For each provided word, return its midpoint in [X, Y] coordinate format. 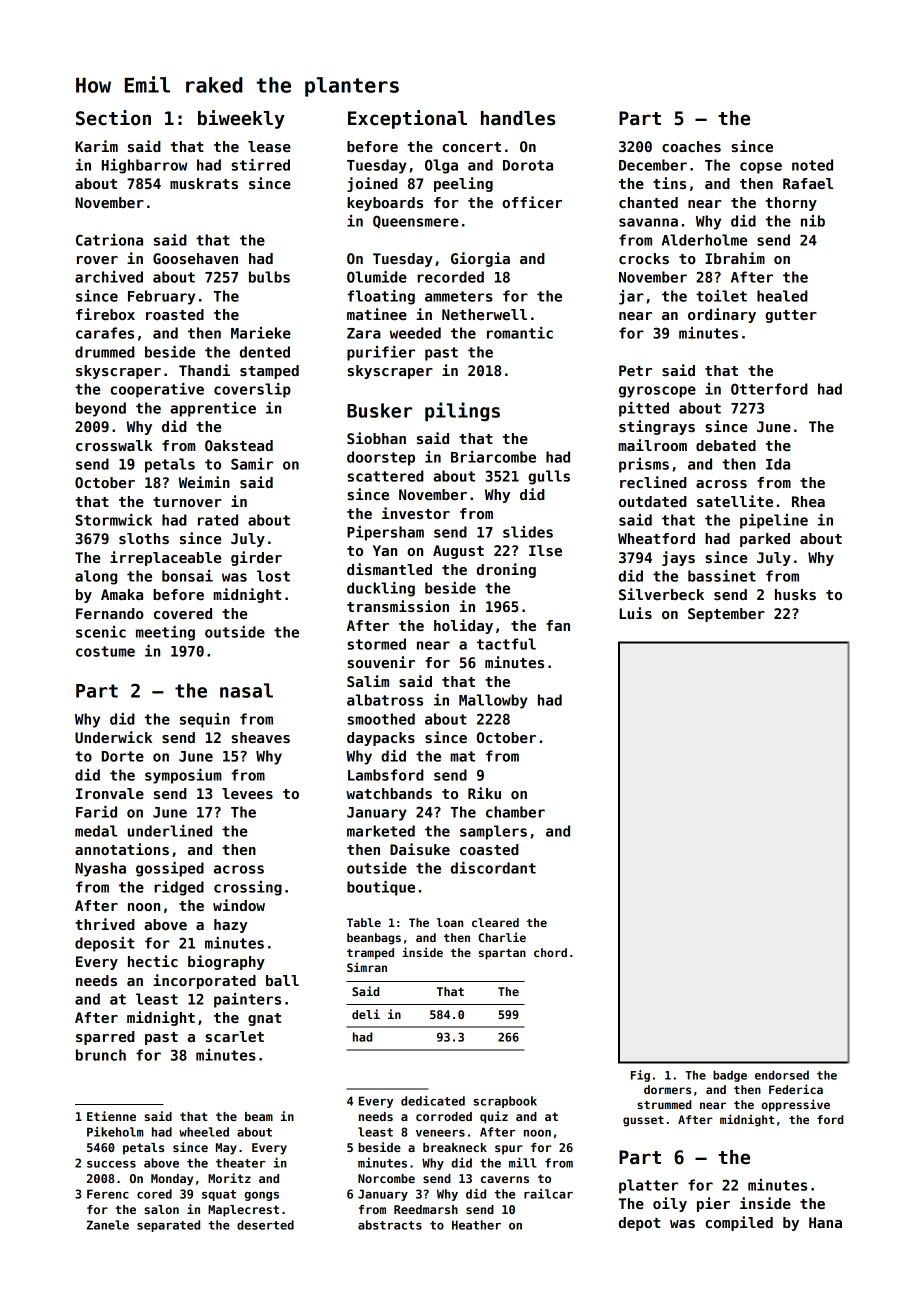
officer [532, 202]
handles [518, 118]
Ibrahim [735, 258]
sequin [205, 720]
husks [795, 594]
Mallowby [493, 701]
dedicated [433, 1101]
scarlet [234, 1036]
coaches [691, 146]
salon [161, 1209]
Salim [368, 681]
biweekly [241, 119]
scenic [101, 632]
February [161, 297]
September [726, 615]
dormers [667, 1089]
